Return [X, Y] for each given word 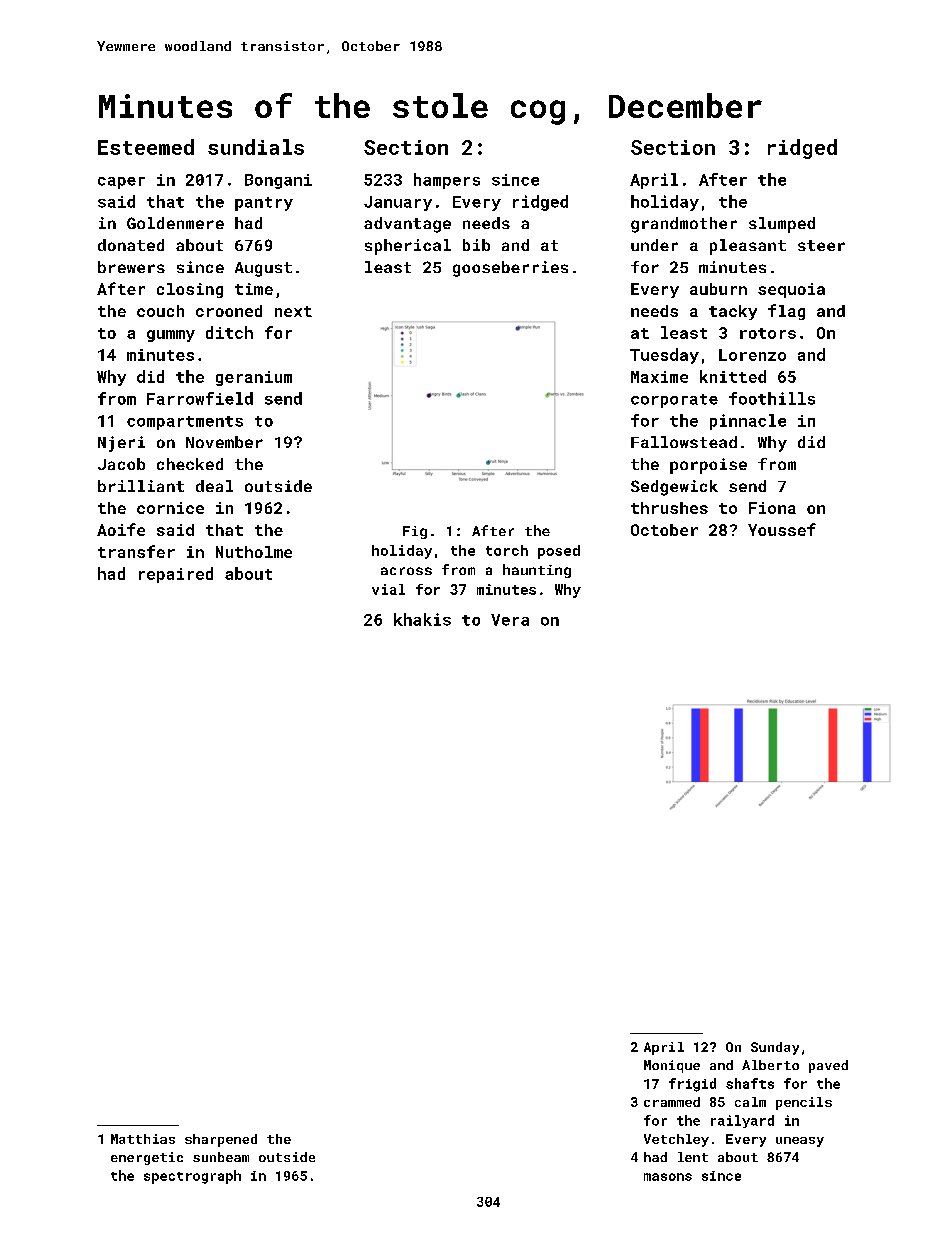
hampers [447, 181]
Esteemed [146, 147]
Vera [510, 620]
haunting [537, 571]
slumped [782, 225]
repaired [176, 575]
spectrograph [192, 1177]
